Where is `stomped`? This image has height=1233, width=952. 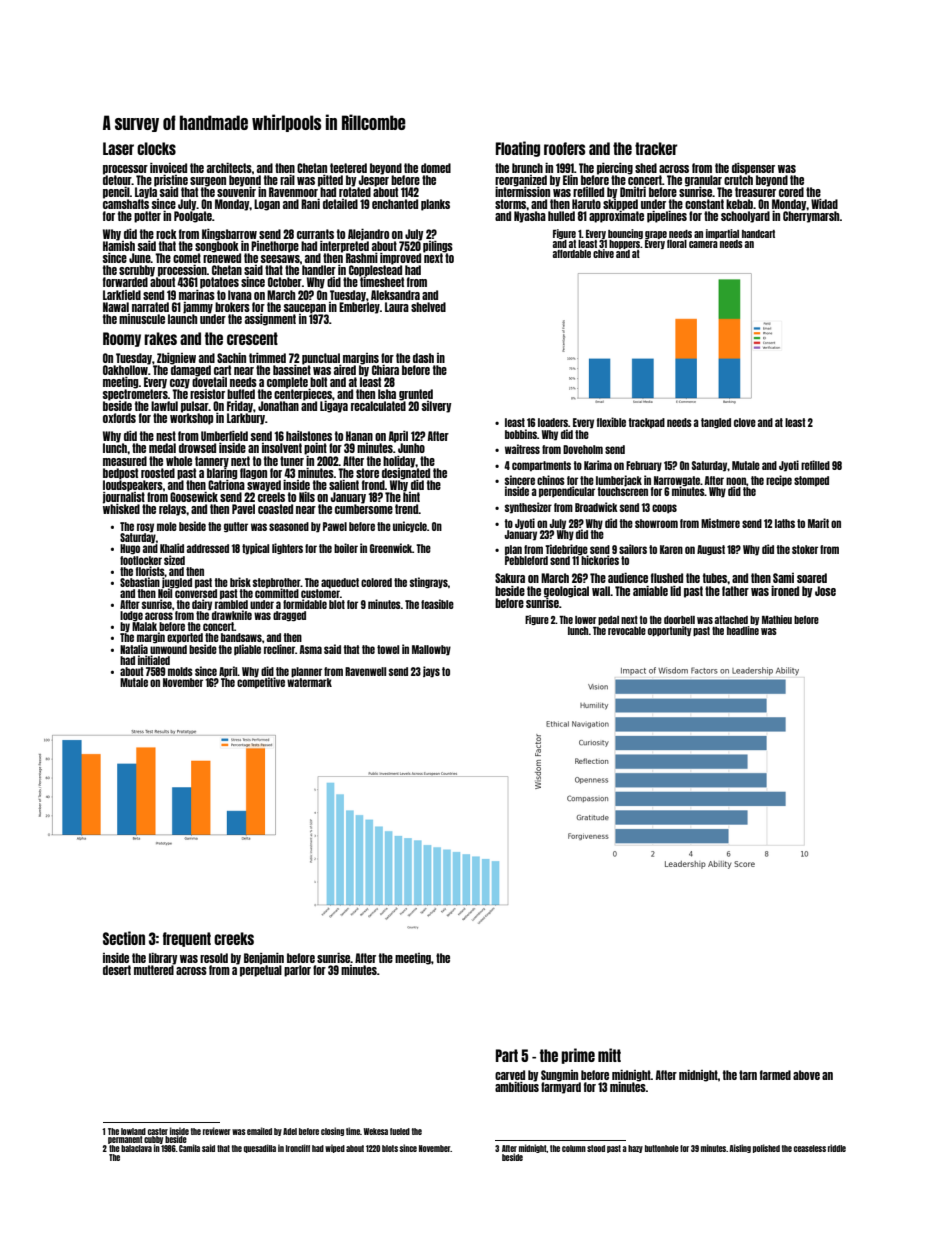 stomped is located at coordinates (811, 481).
